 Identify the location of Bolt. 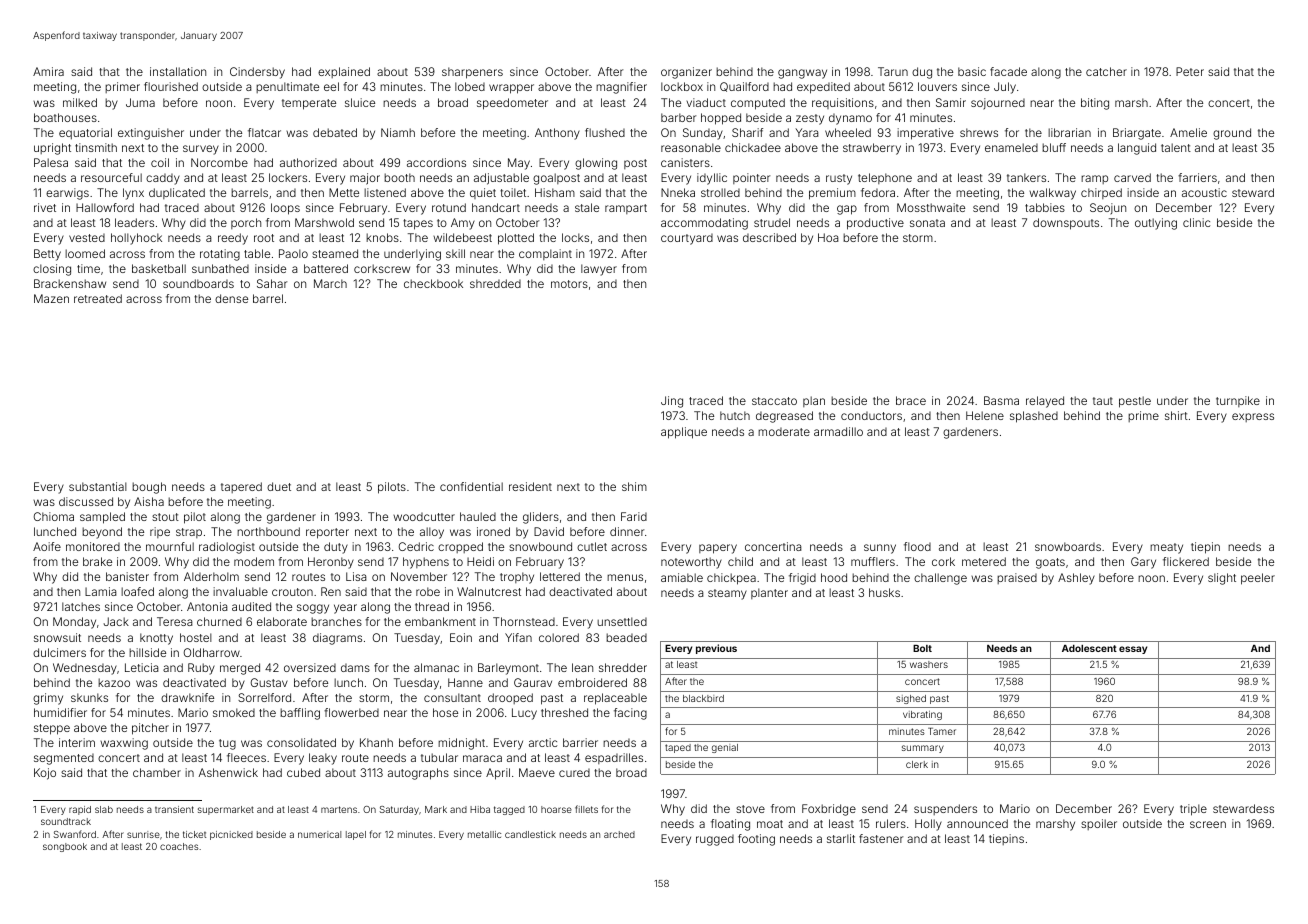
(922, 648).
